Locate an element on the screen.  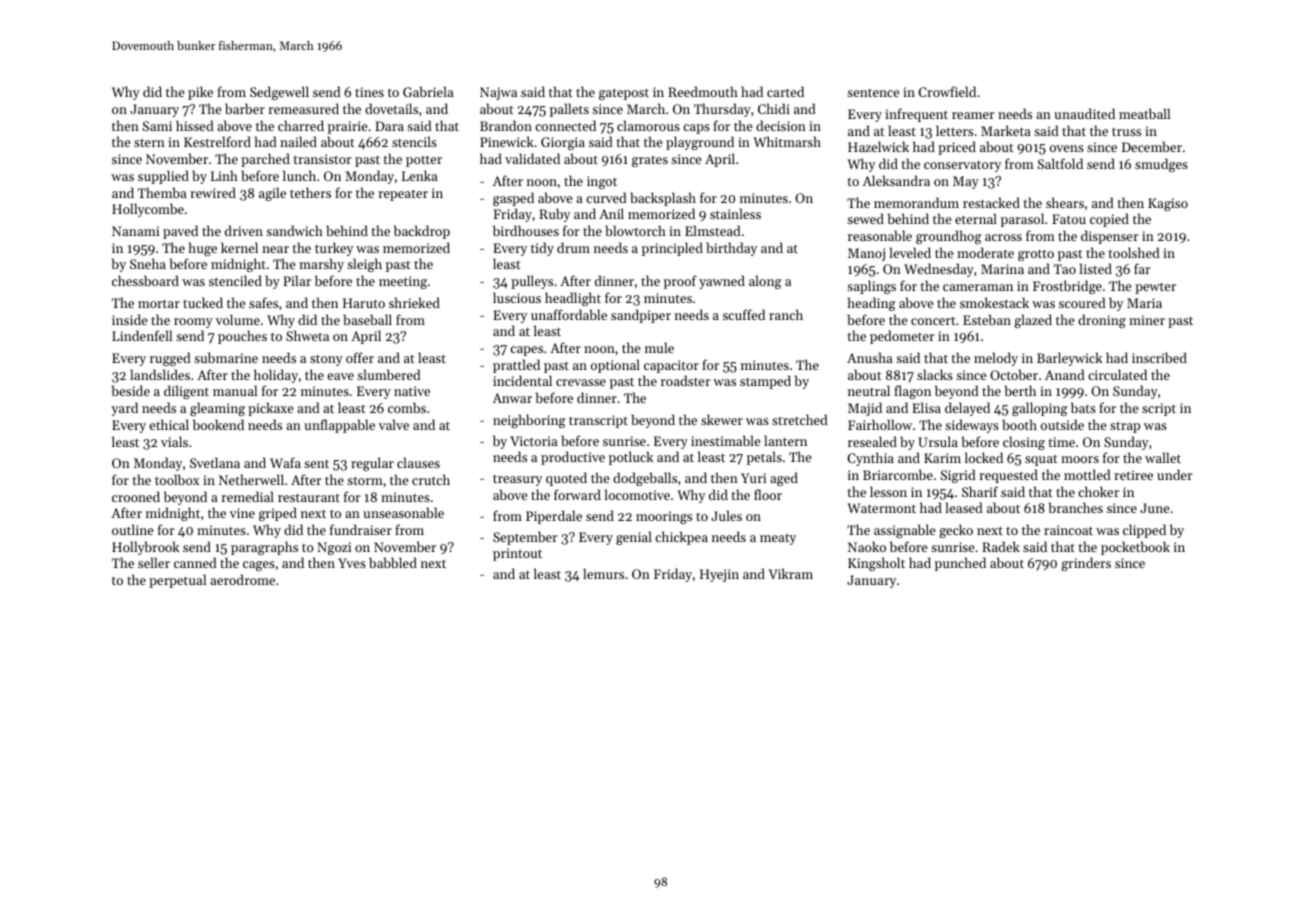
Brandon is located at coordinates (506, 125).
